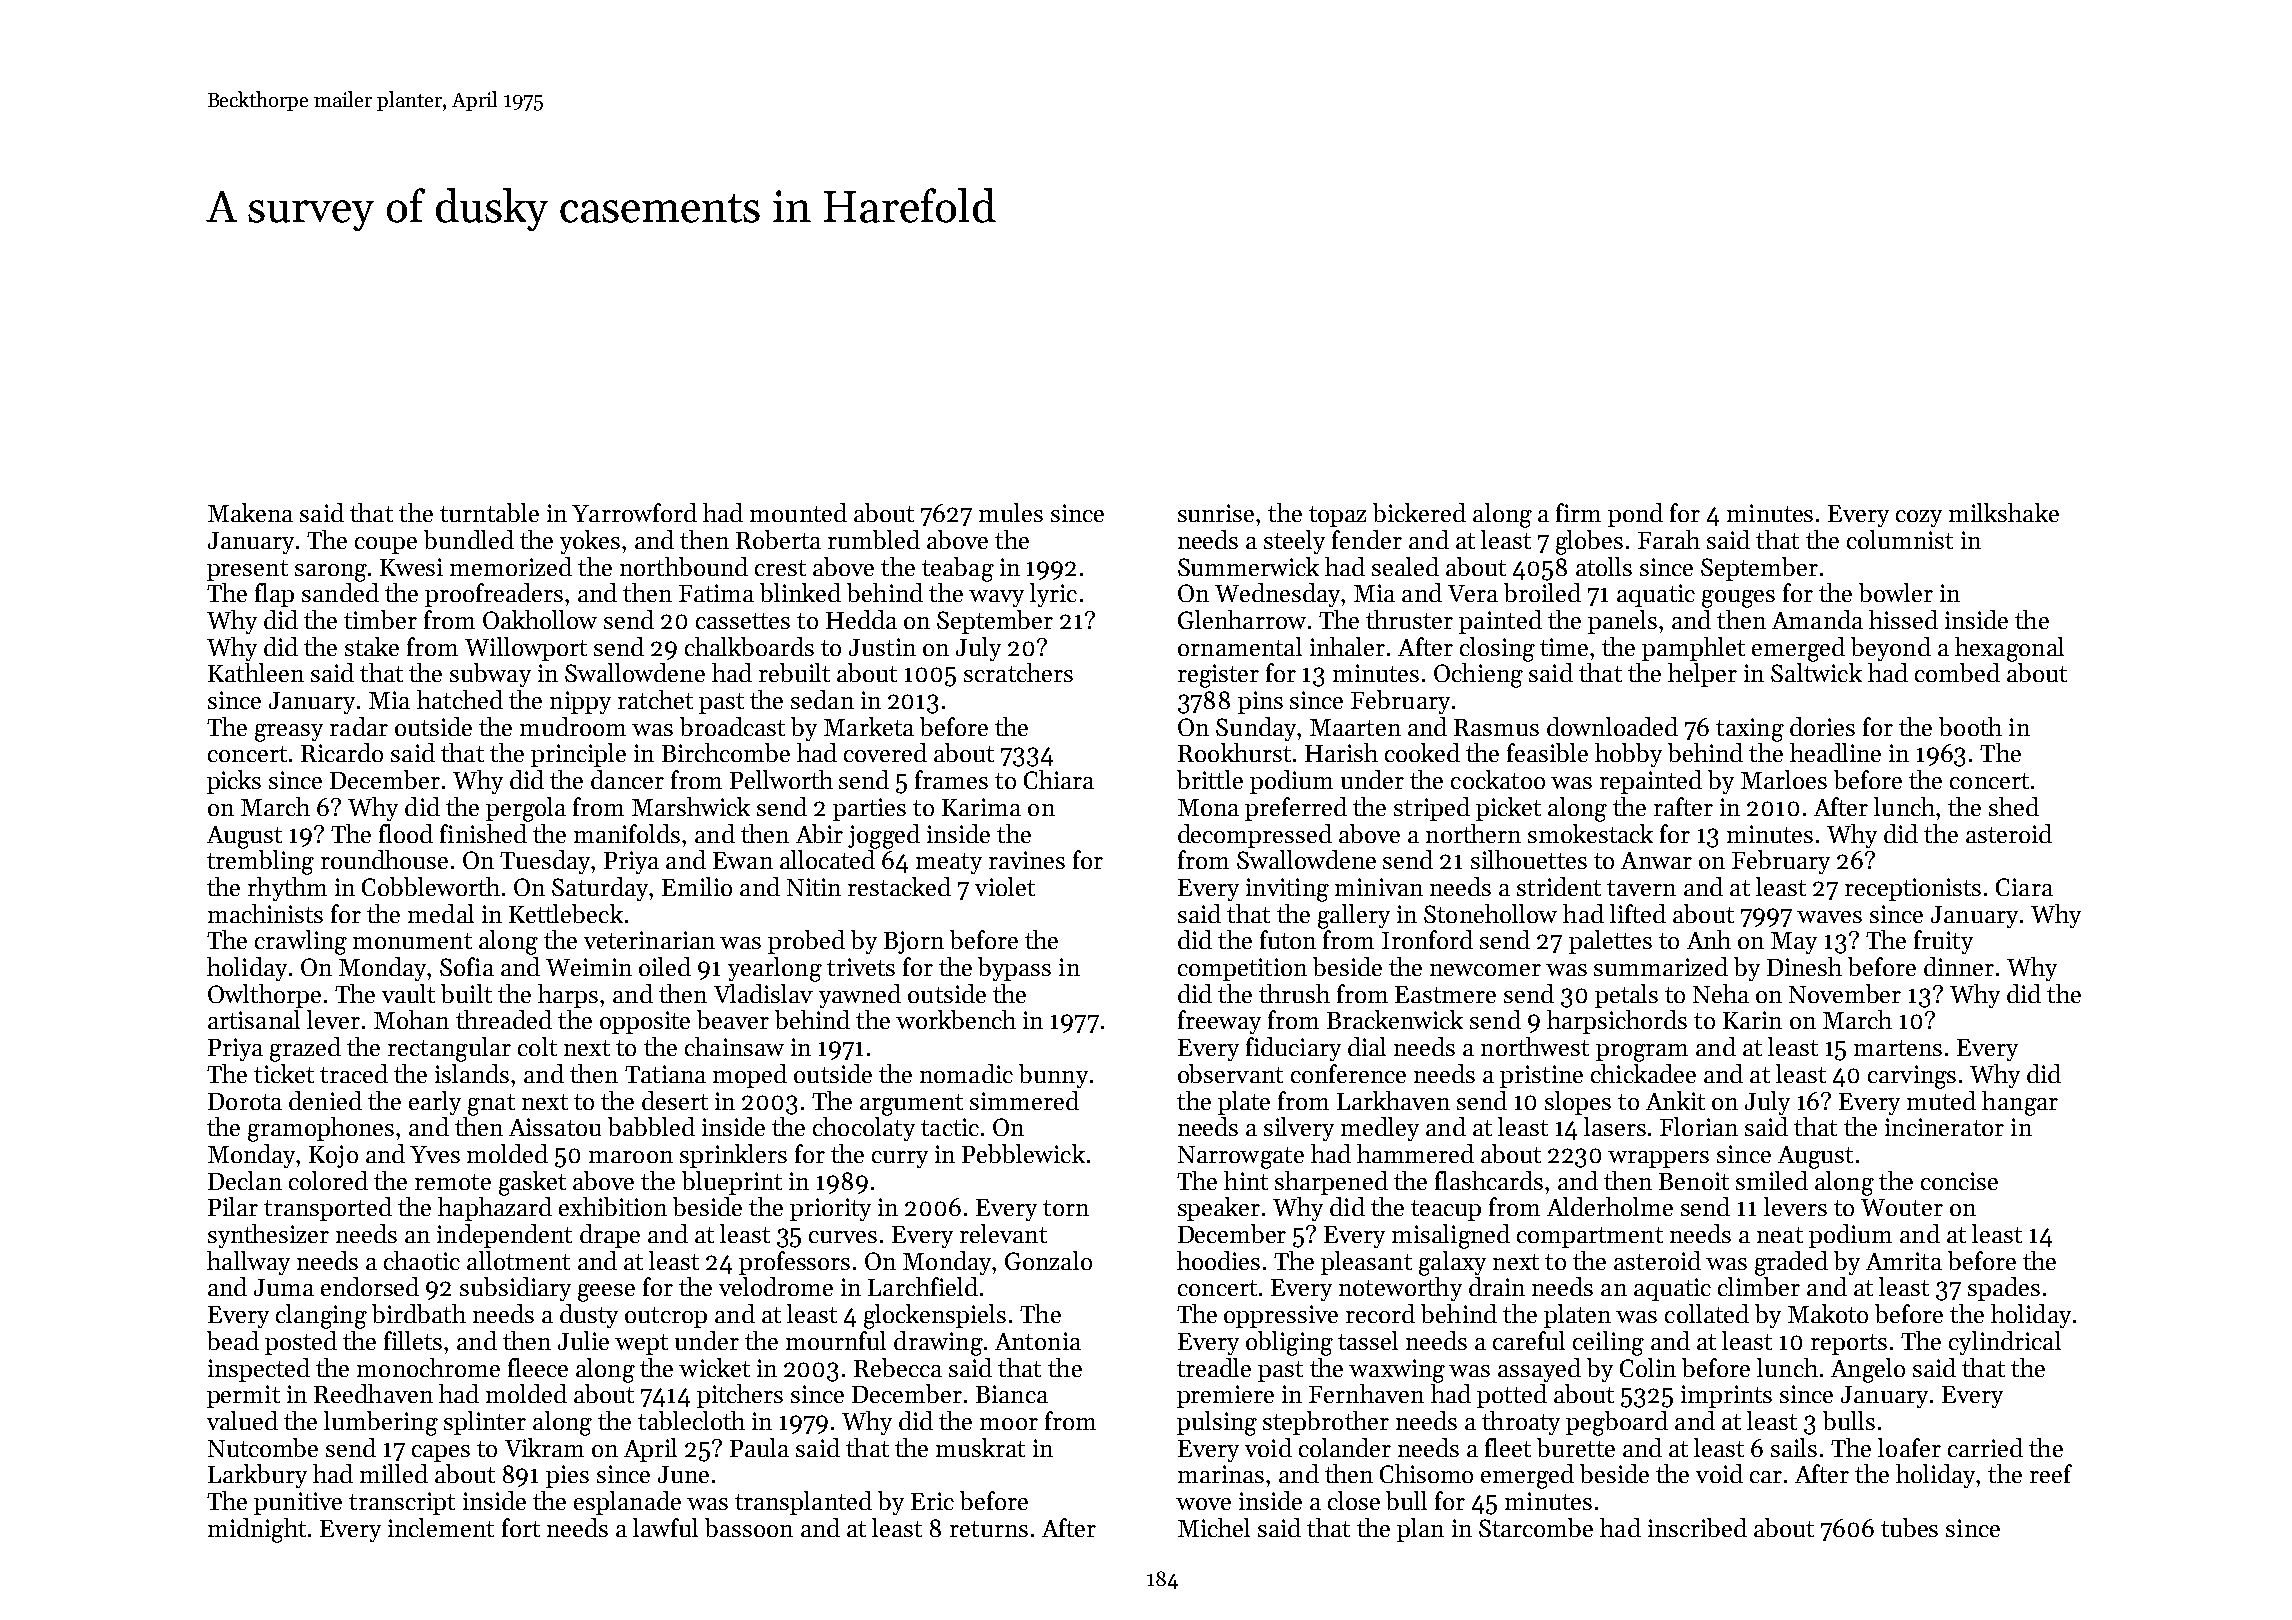  What do you see at coordinates (370, 1286) in the image?
I see `endorsed` at bounding box center [370, 1286].
